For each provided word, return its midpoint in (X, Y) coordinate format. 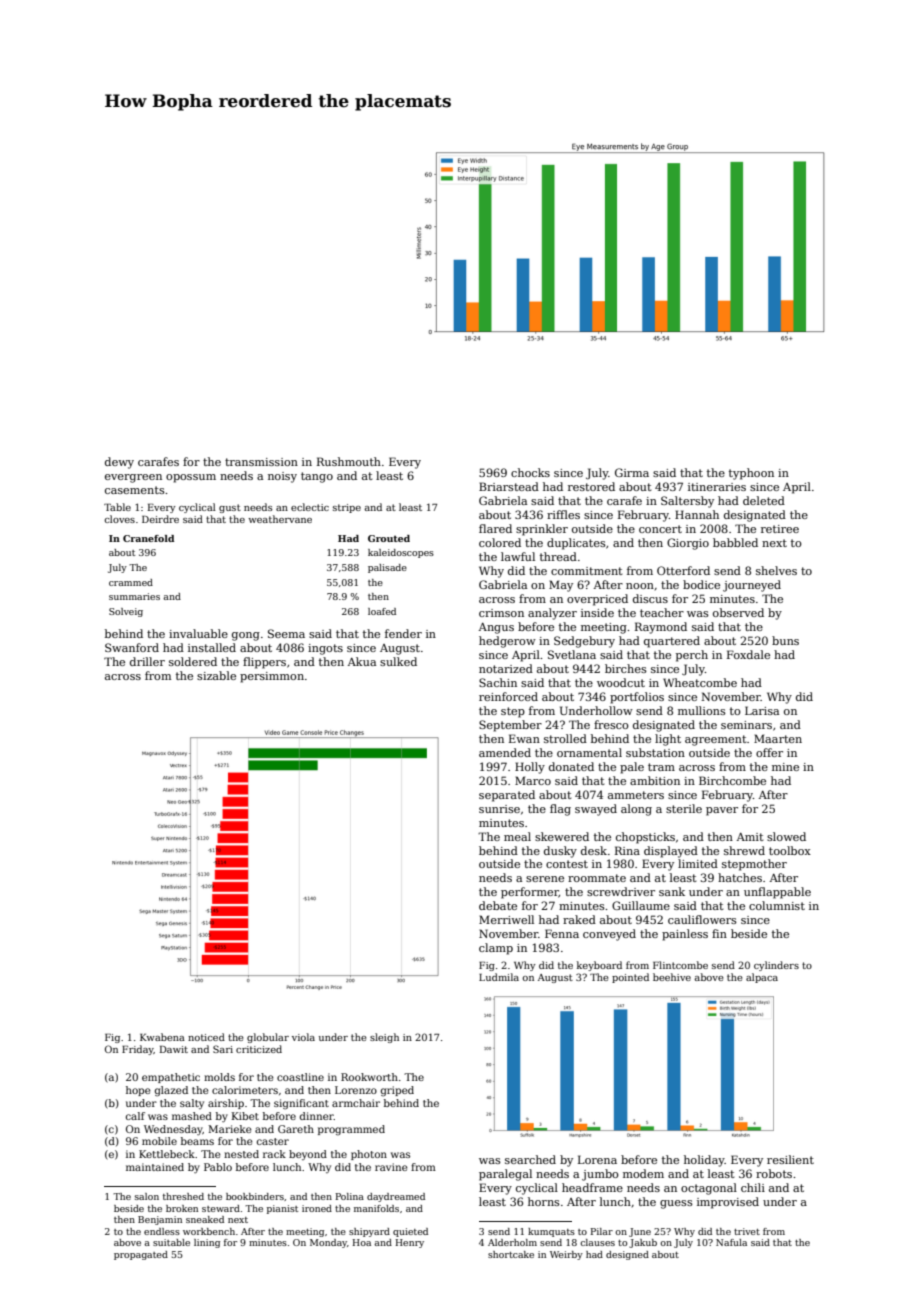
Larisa (762, 710)
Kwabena (162, 1037)
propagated (141, 1255)
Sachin (498, 682)
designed (627, 1255)
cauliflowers (702, 919)
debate (498, 905)
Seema (286, 633)
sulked (398, 661)
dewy (119, 463)
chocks (530, 472)
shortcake (511, 1254)
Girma (632, 472)
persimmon (272, 677)
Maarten (778, 738)
